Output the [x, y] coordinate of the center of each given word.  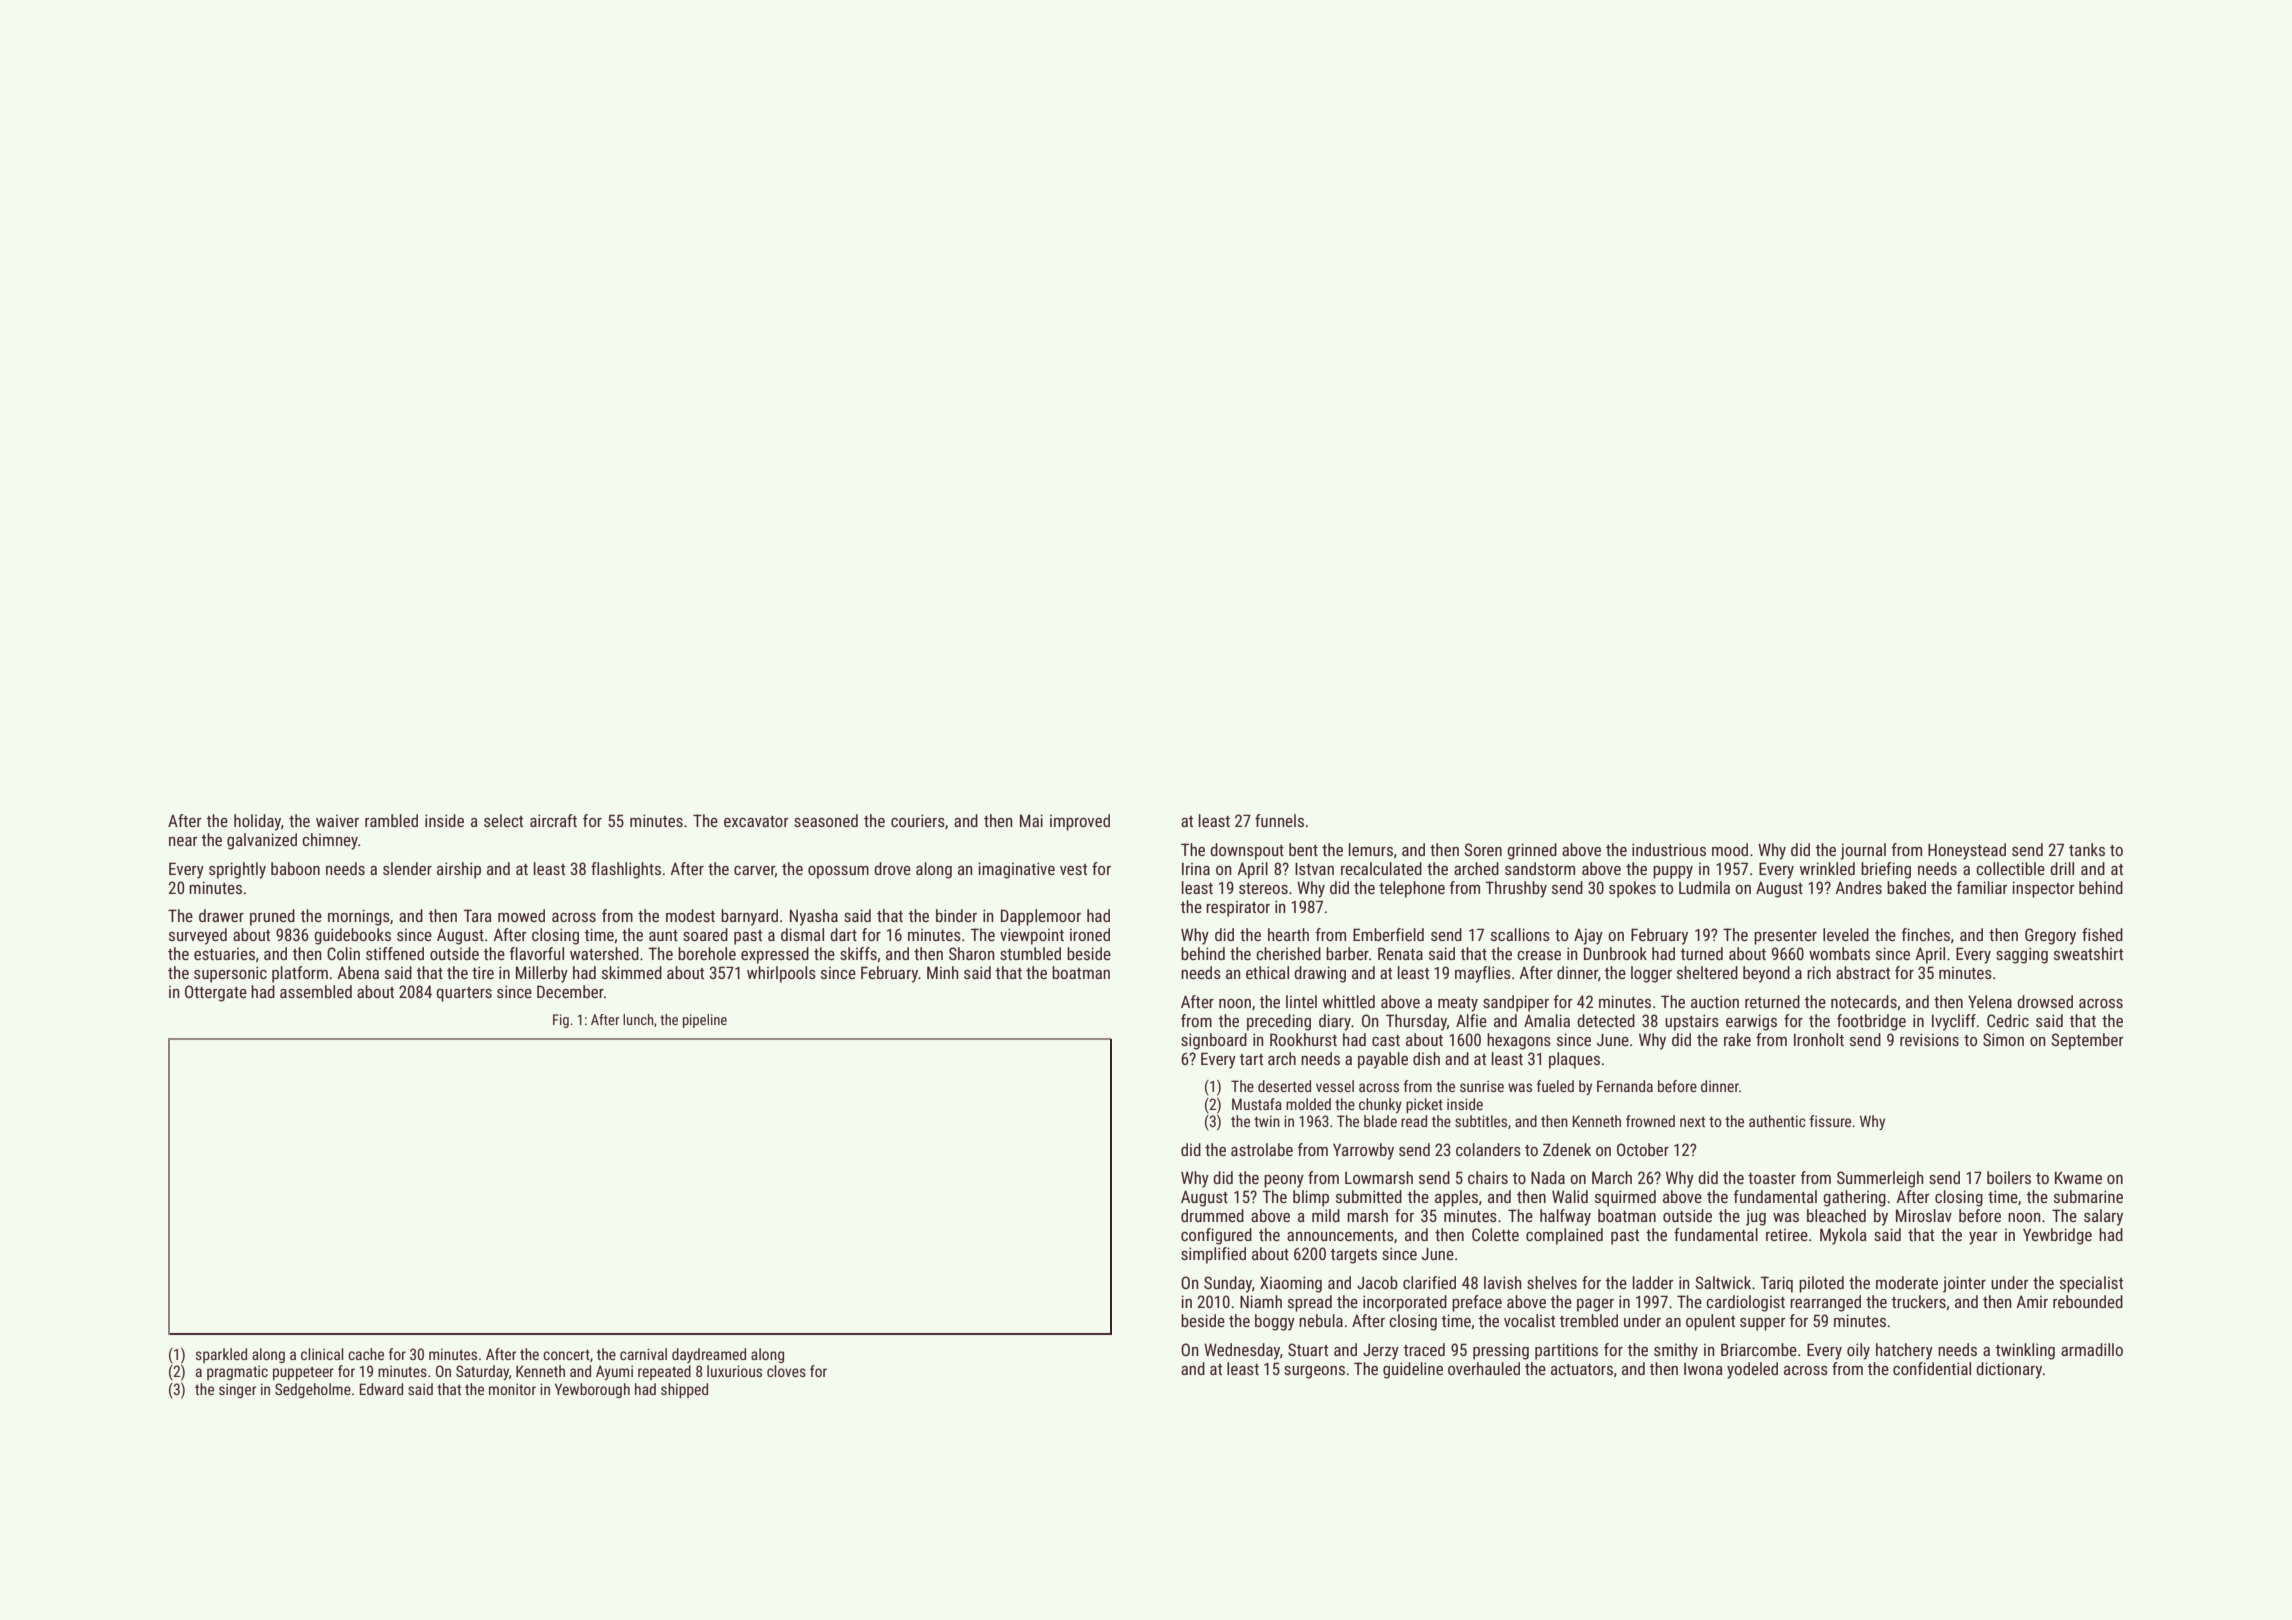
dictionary [2009, 1370]
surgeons [1314, 1372]
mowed [521, 915]
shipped [684, 1390]
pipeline [705, 1021]
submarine [2088, 1196]
